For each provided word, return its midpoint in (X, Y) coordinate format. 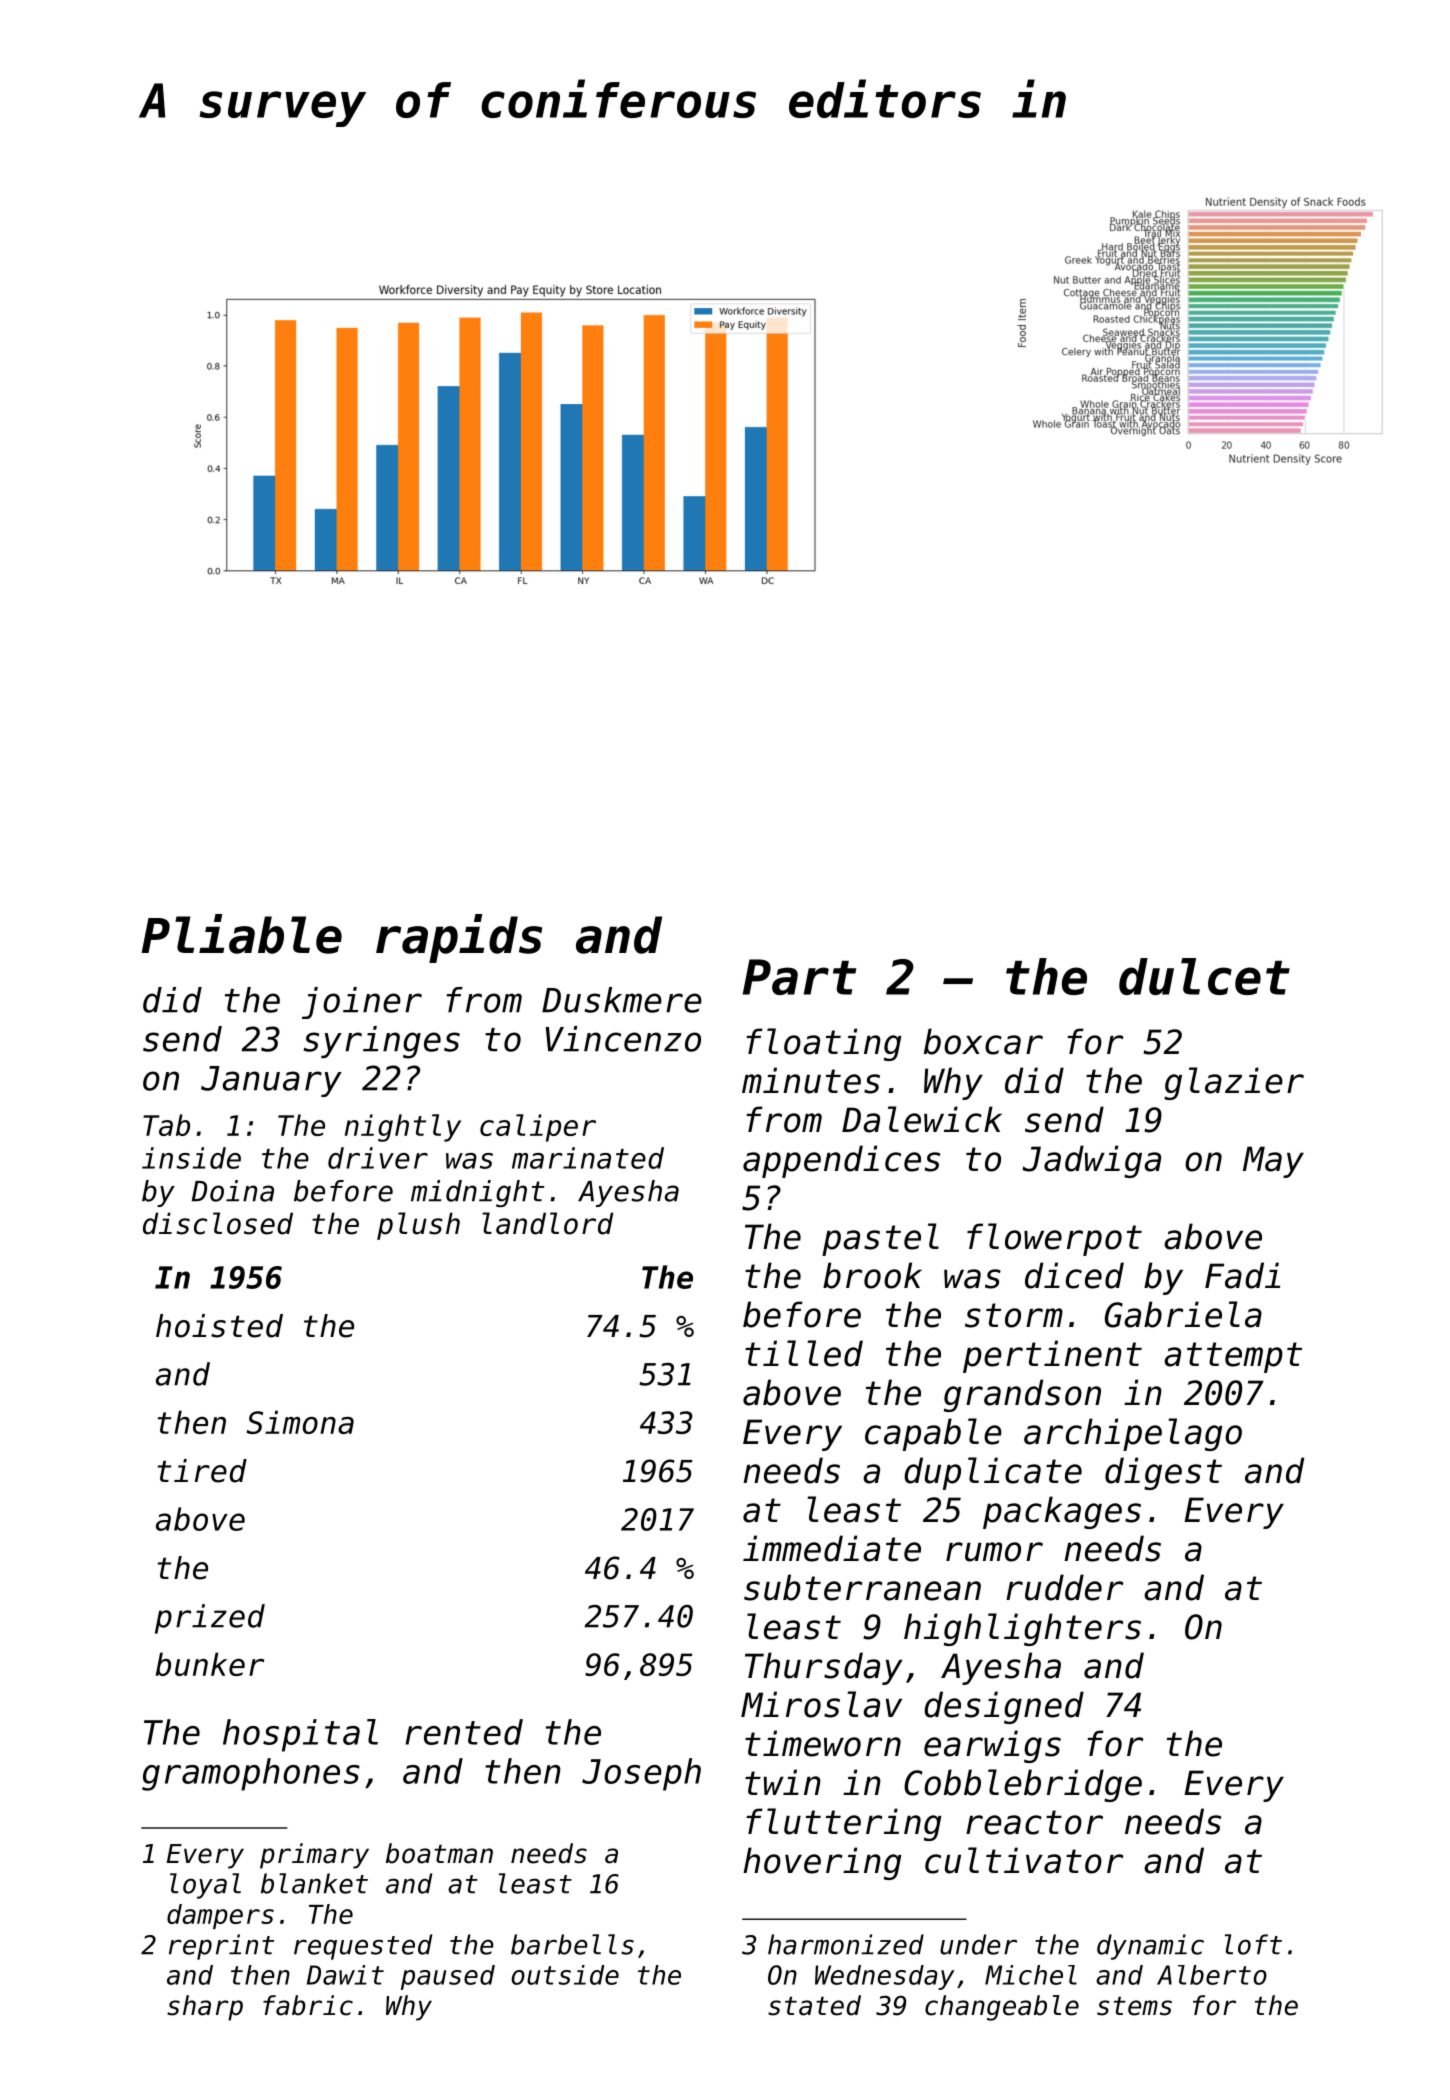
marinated (588, 1158)
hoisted (219, 1326)
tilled (804, 1353)
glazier (1234, 1083)
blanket (314, 1883)
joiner (362, 1003)
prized (210, 1619)
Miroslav (821, 1704)
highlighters (1022, 1629)
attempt (1233, 1357)
